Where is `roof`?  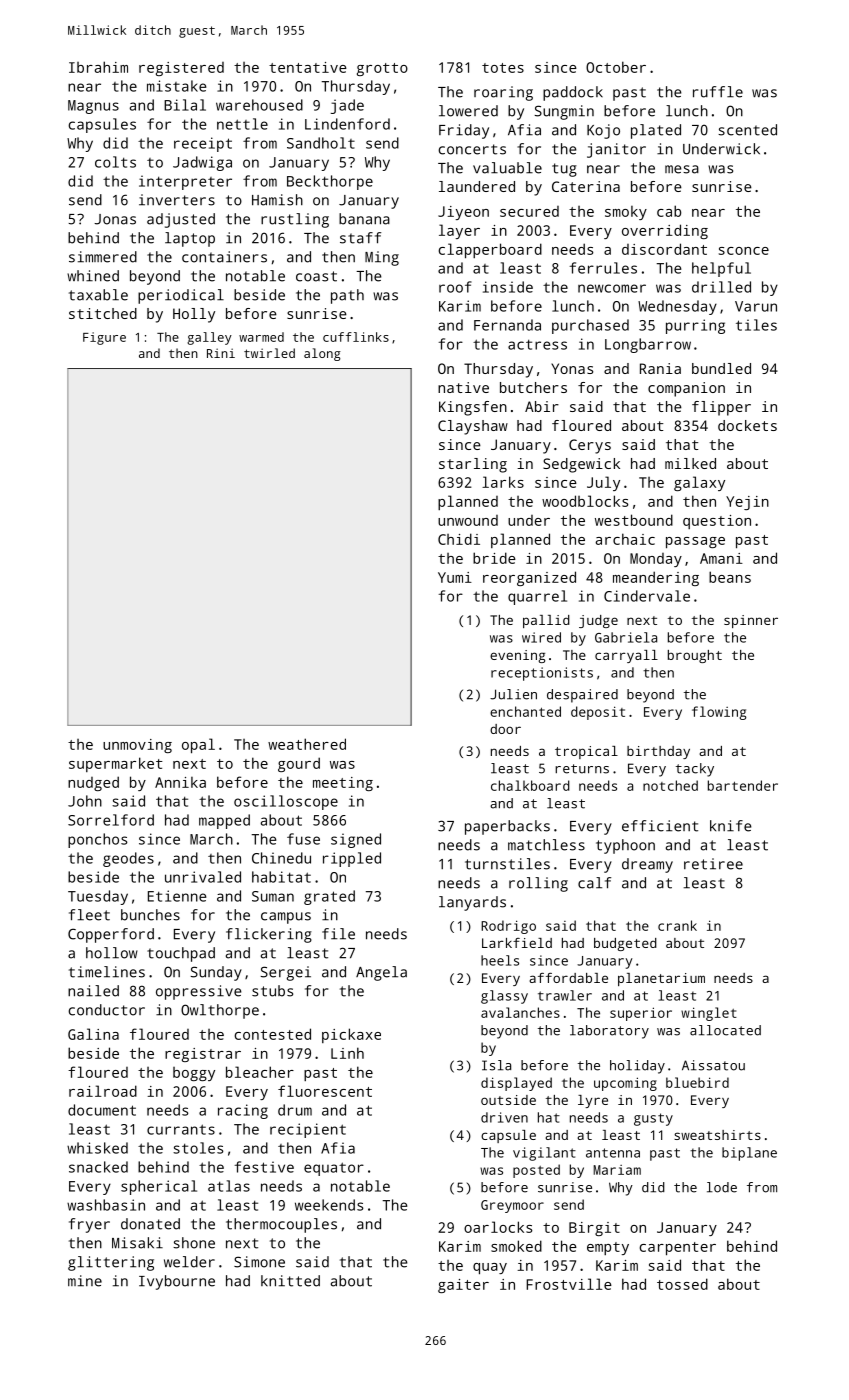
roof is located at coordinates (455, 287).
